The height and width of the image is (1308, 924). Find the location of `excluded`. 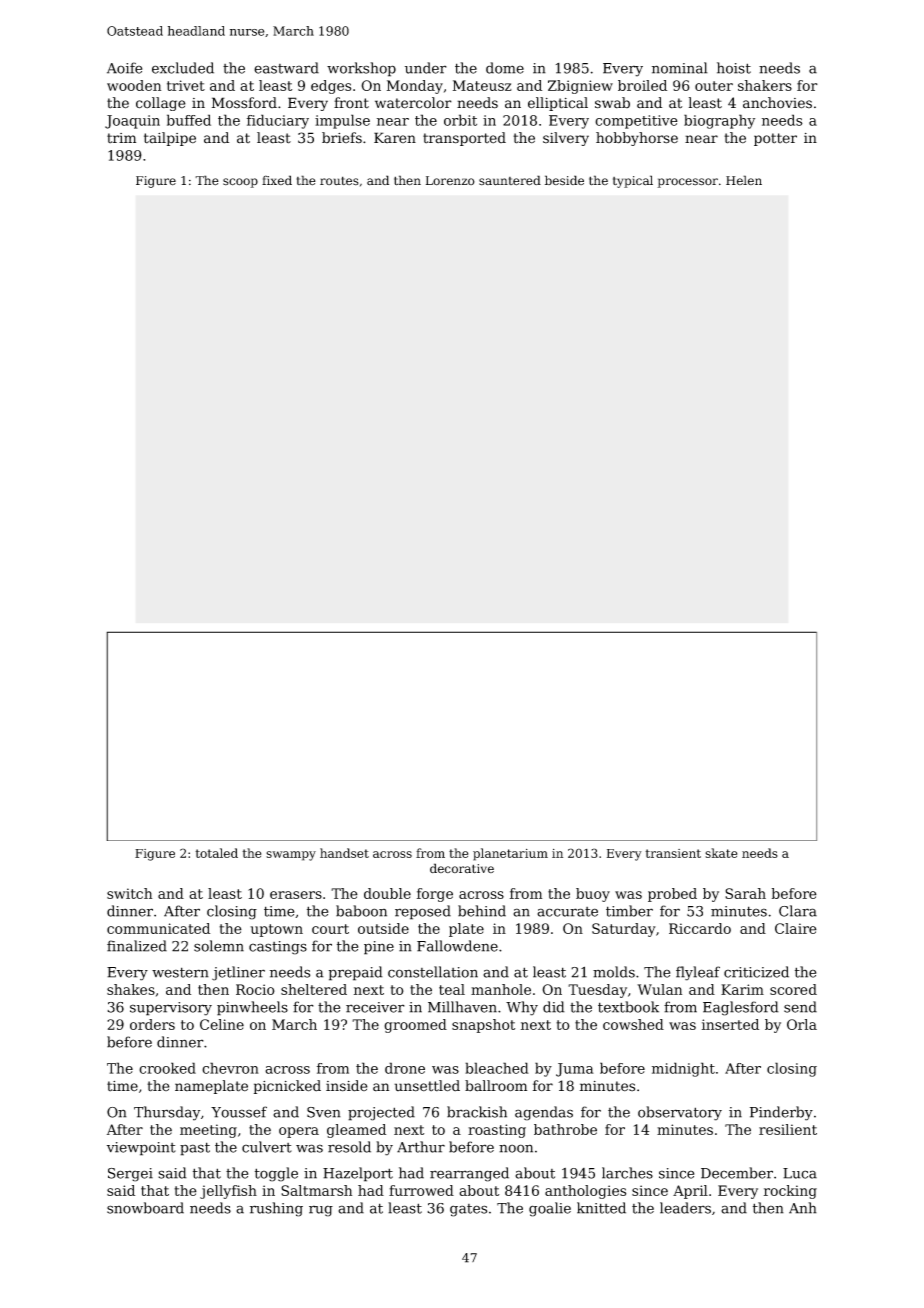

excluded is located at coordinates (183, 68).
